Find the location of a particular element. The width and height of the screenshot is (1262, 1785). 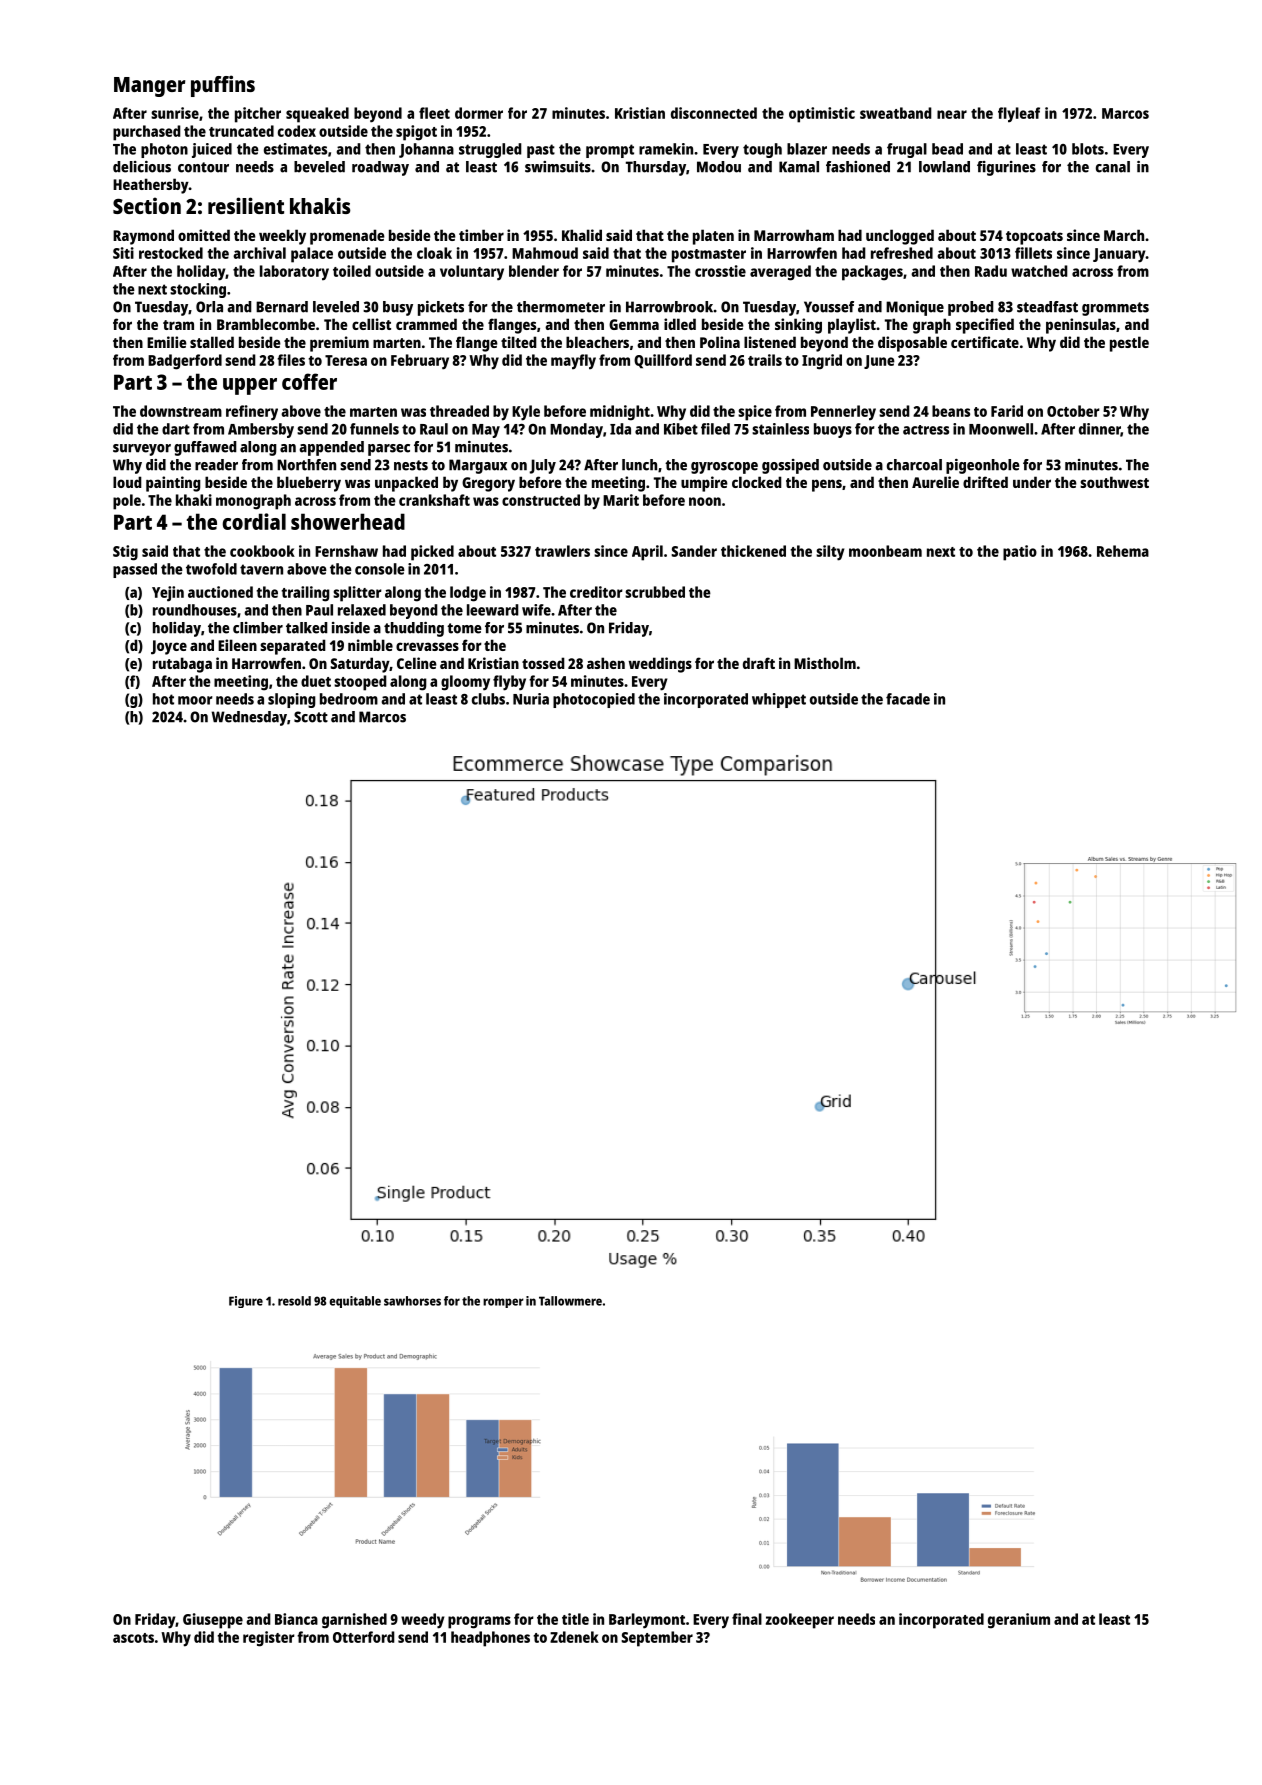

disconnected is located at coordinates (714, 113).
